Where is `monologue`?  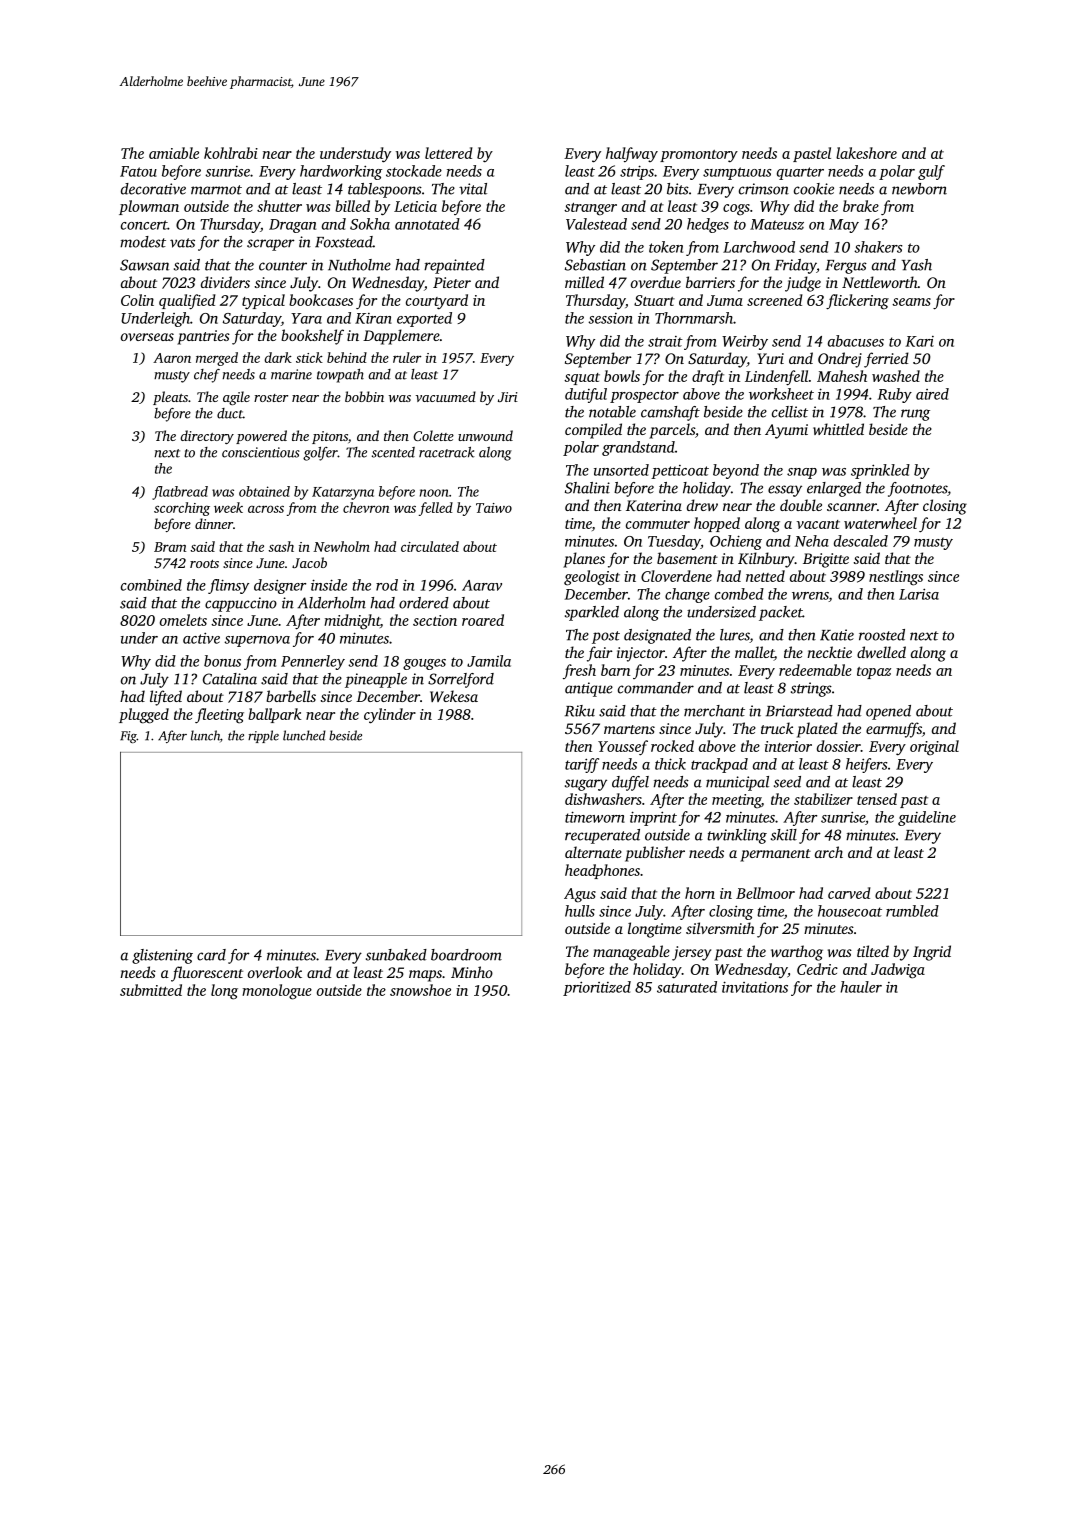
monologue is located at coordinates (277, 992).
